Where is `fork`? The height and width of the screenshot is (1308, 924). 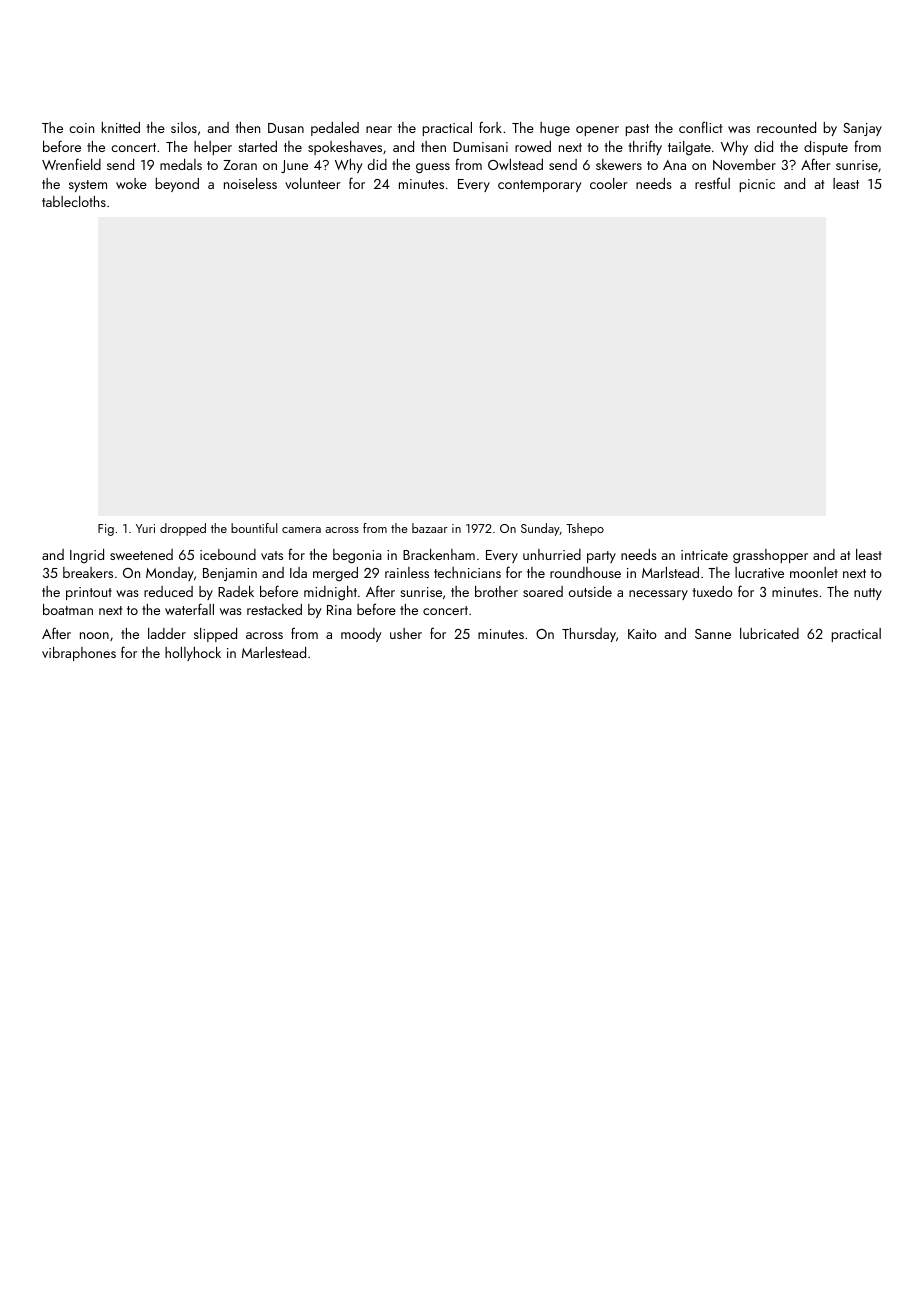 fork is located at coordinates (490, 127).
